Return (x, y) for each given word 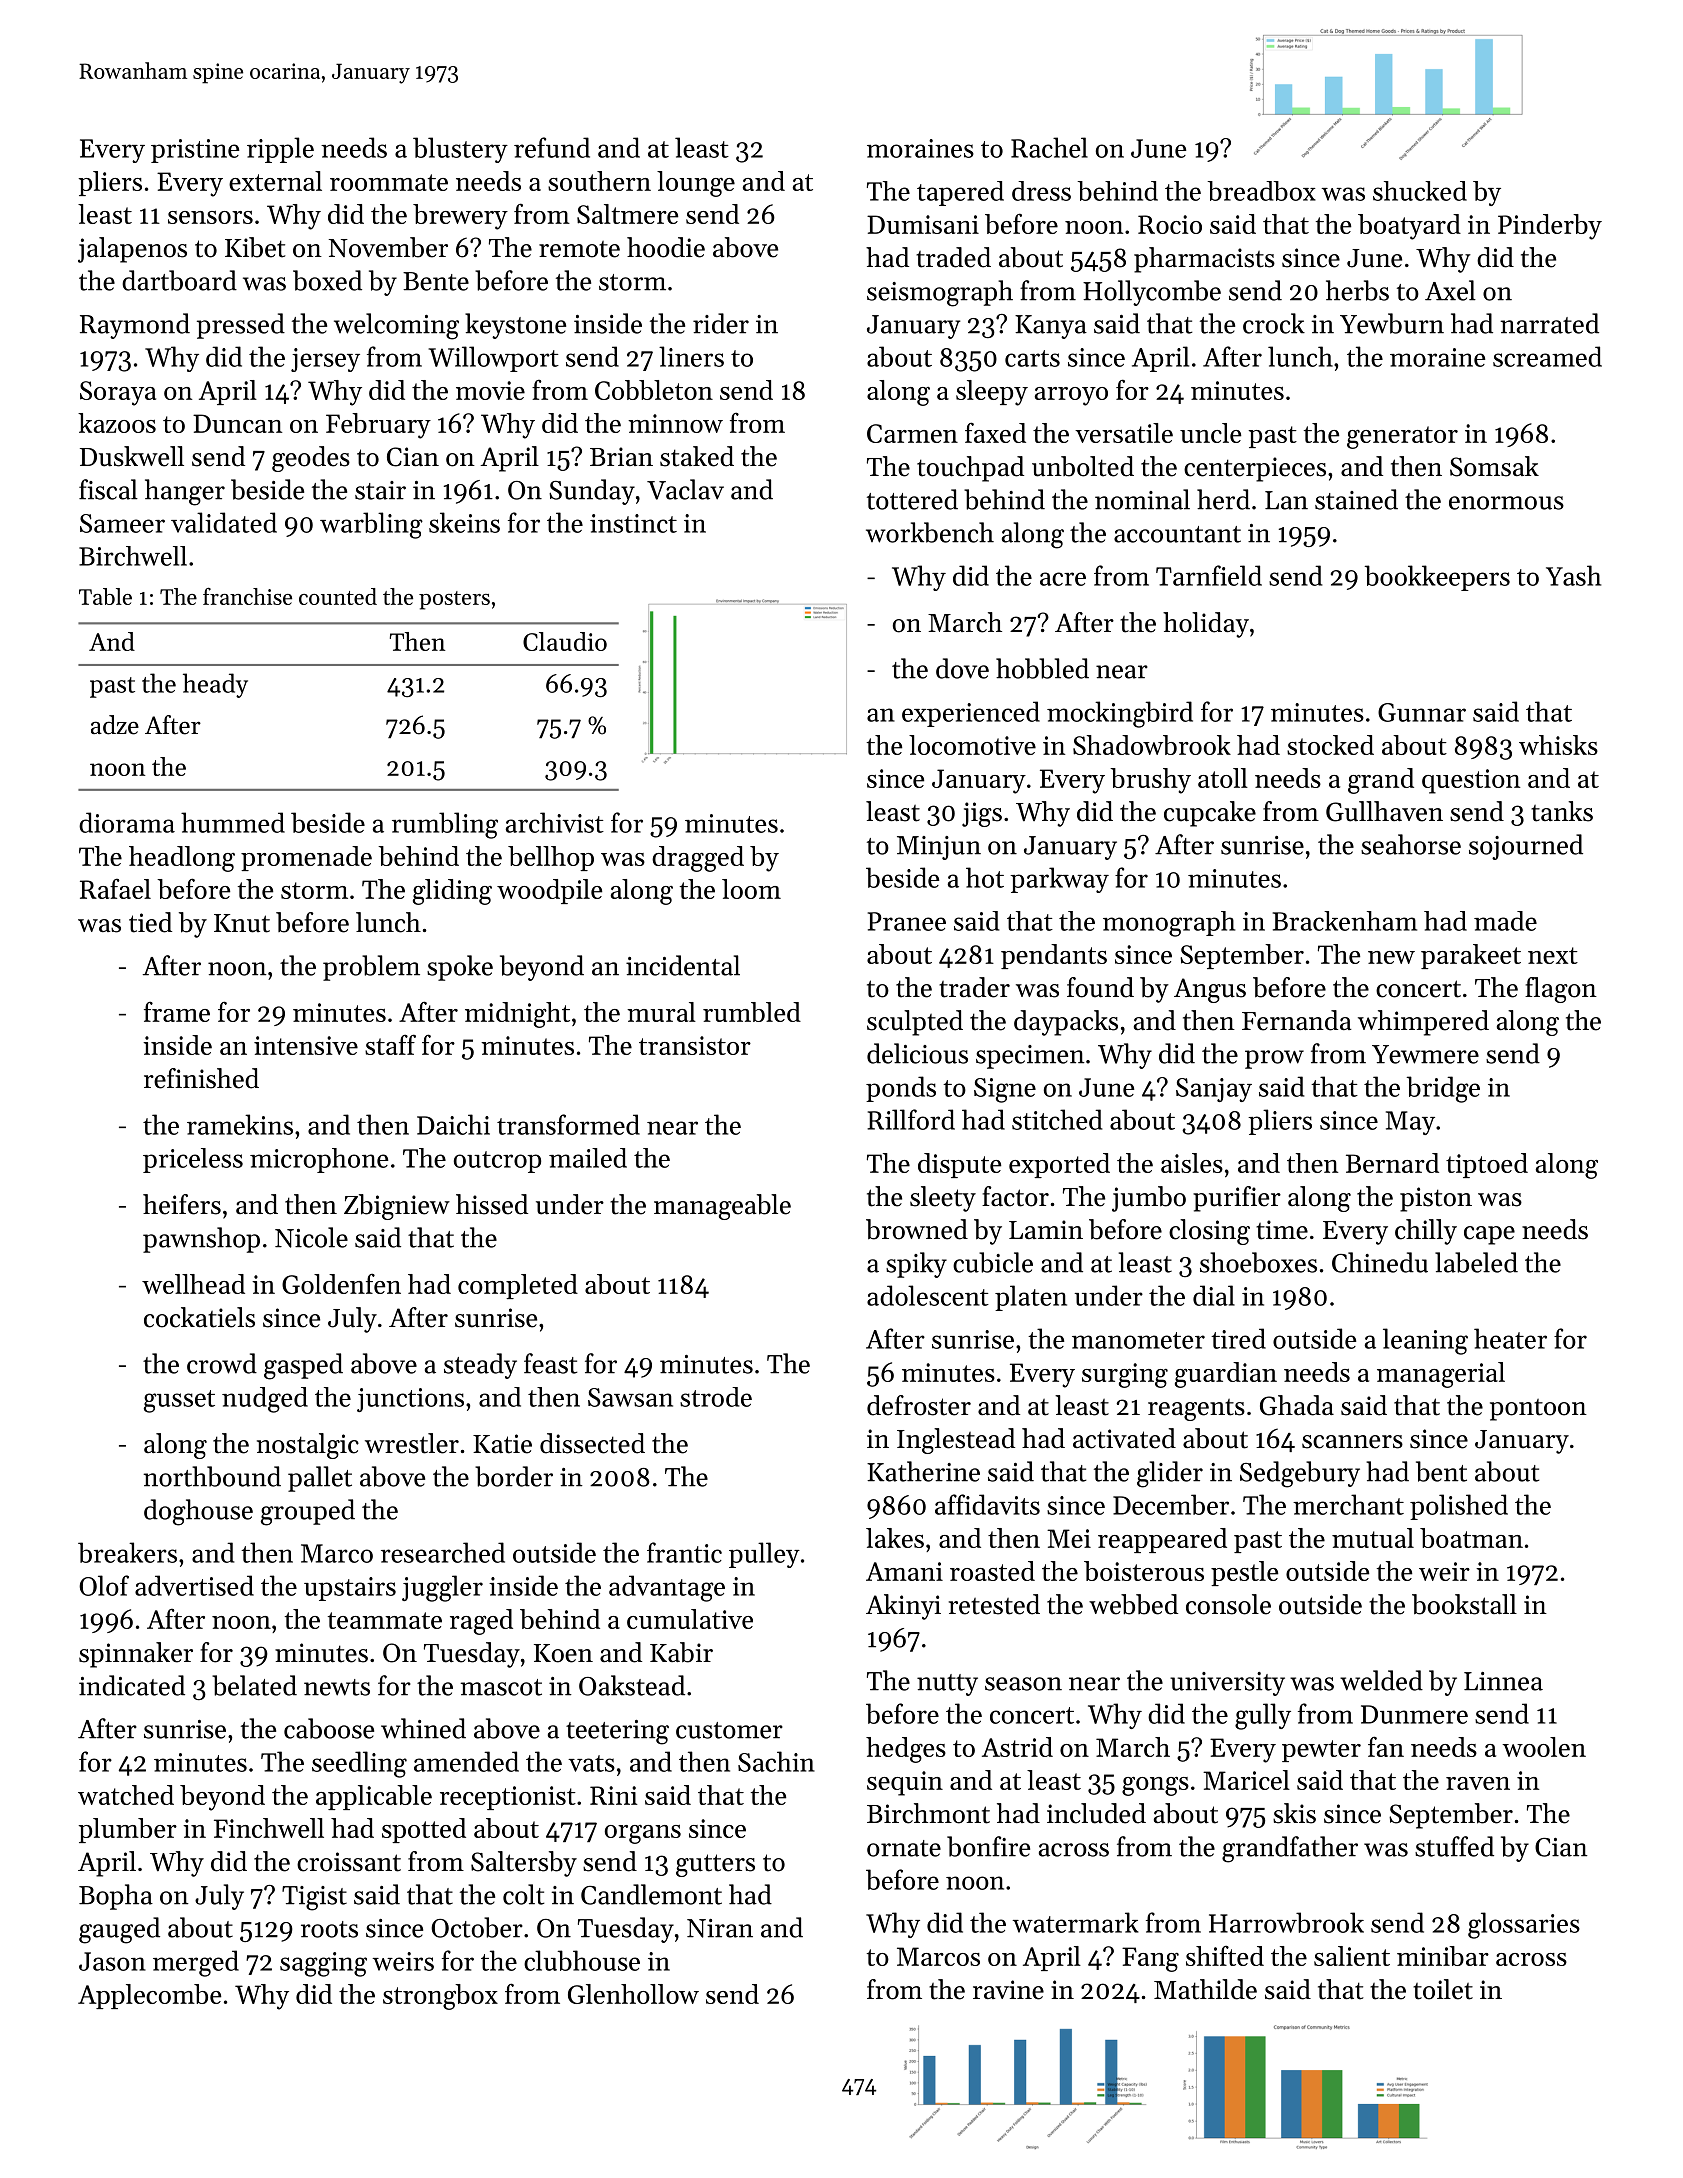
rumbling (445, 825)
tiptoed (1487, 1165)
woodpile (549, 891)
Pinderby (1550, 227)
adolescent (928, 1295)
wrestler (412, 1443)
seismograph (940, 293)
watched (126, 1795)
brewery (460, 217)
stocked (1330, 745)
